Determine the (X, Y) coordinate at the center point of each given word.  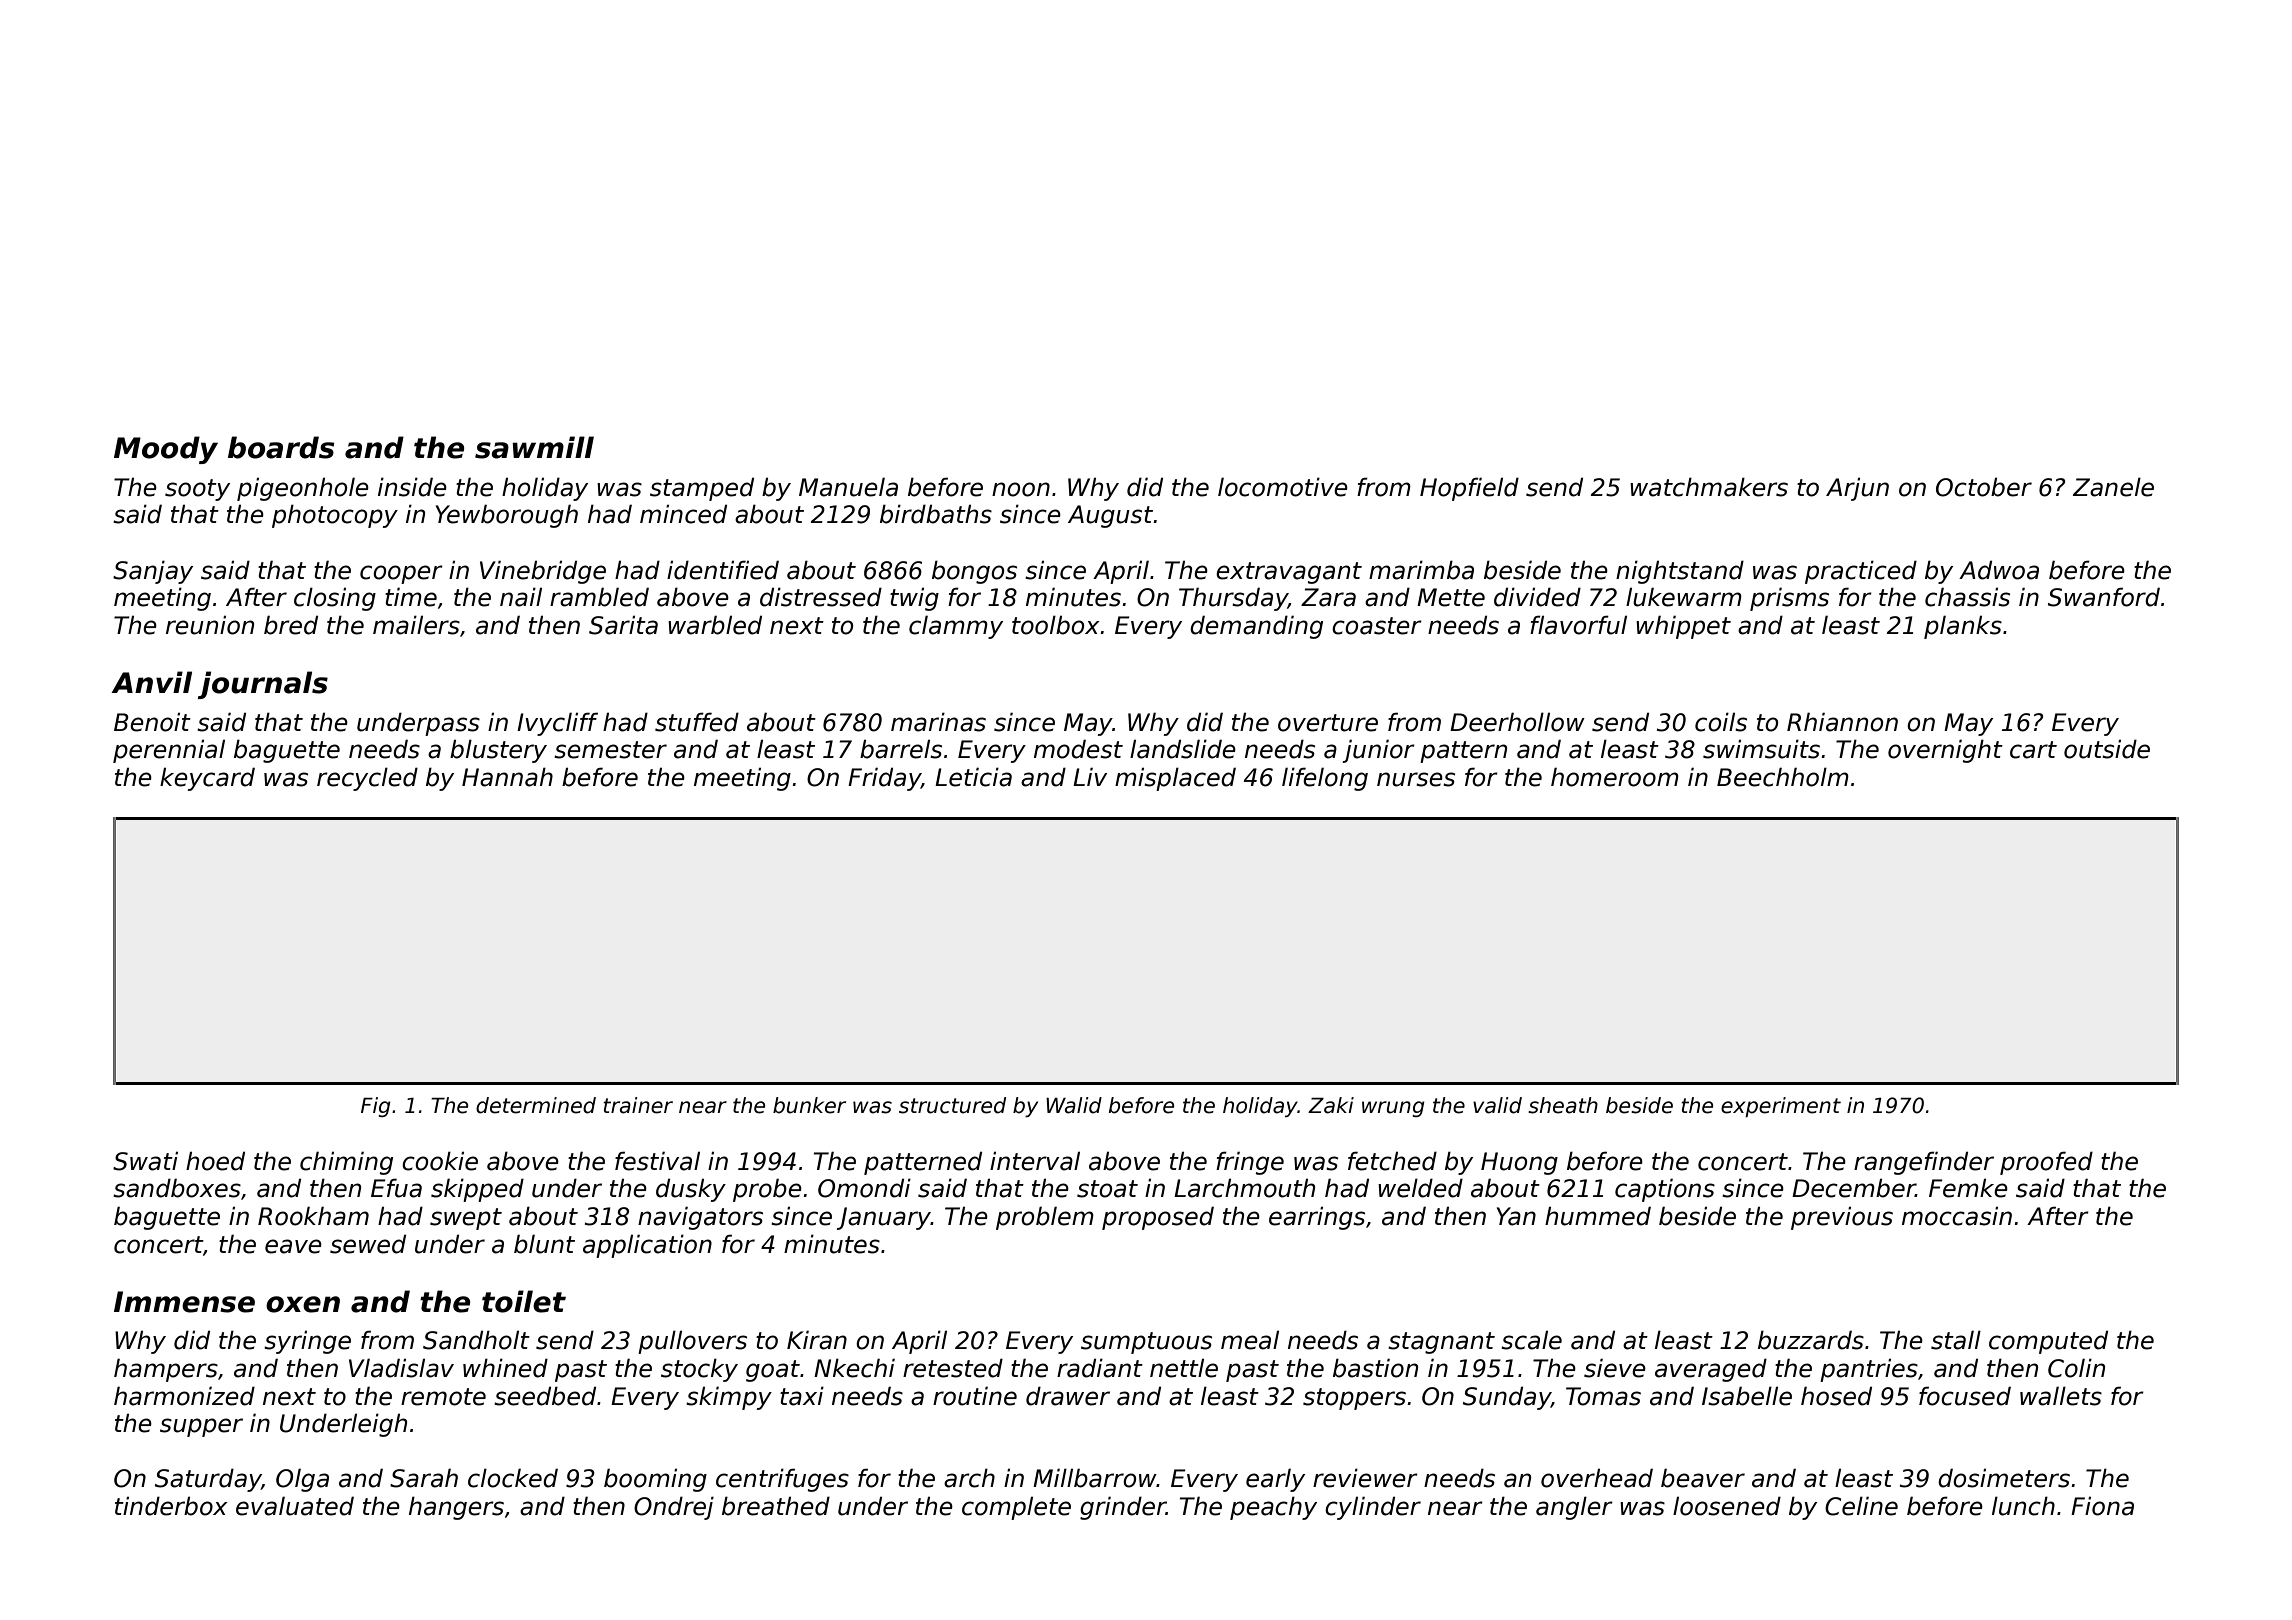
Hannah (507, 777)
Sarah (424, 1478)
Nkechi (854, 1368)
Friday (884, 779)
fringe (1250, 1163)
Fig (376, 1107)
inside (412, 487)
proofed (2046, 1163)
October (1984, 487)
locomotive (1283, 487)
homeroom (1615, 777)
